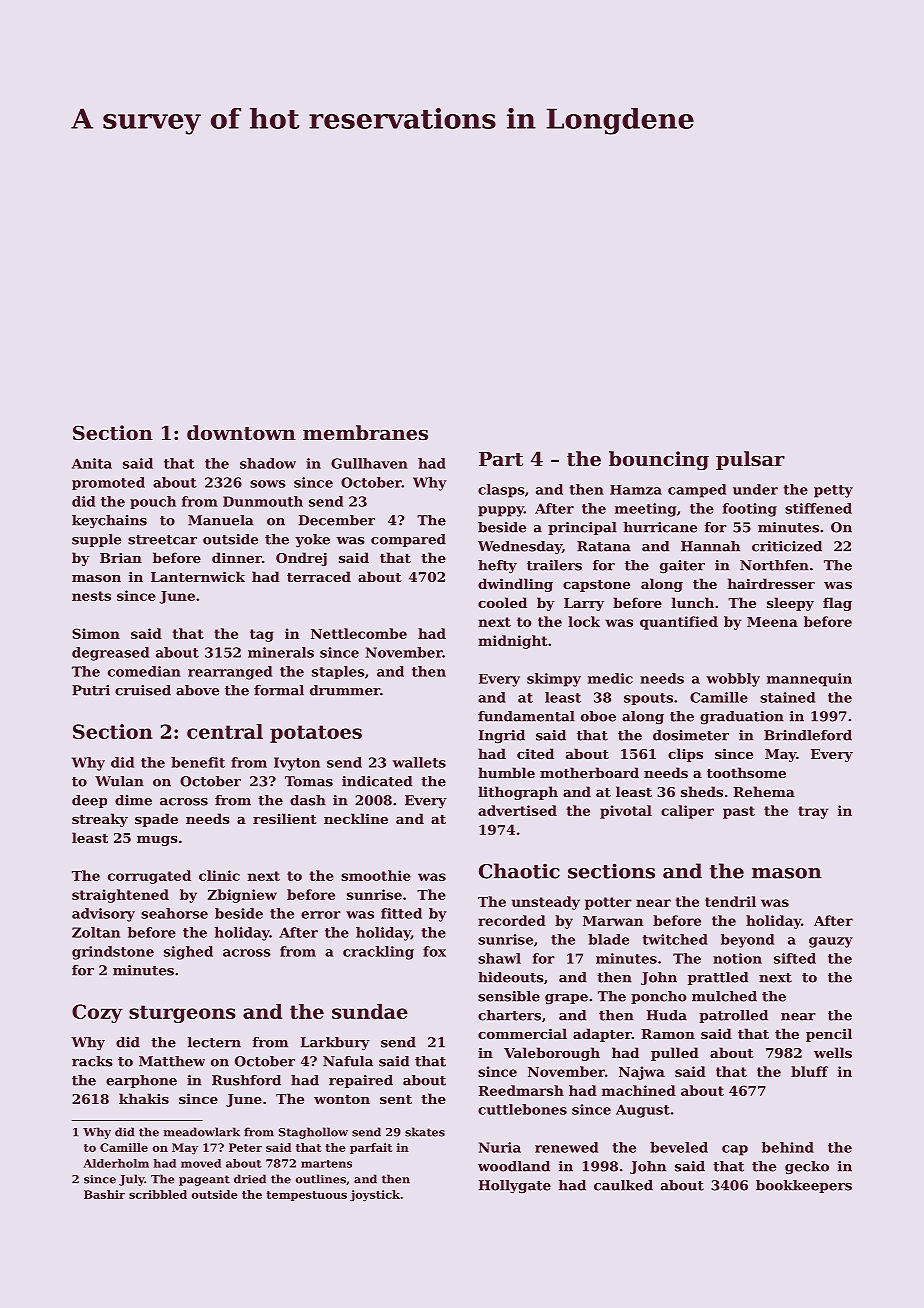 Image resolution: width=924 pixels, height=1308 pixels. I want to click on bouncing, so click(659, 461).
